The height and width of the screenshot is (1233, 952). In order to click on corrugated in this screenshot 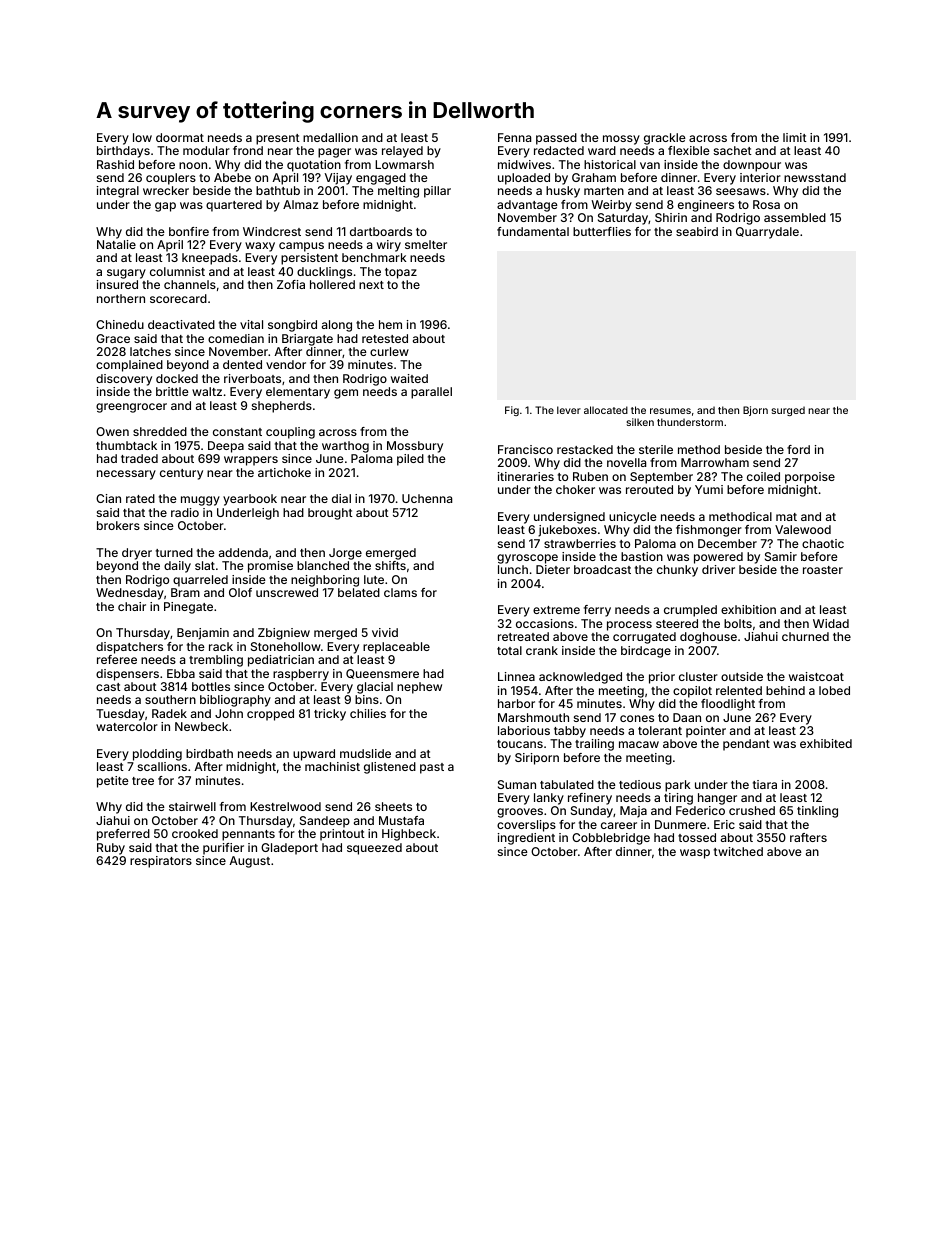, I will do `click(644, 638)`.
